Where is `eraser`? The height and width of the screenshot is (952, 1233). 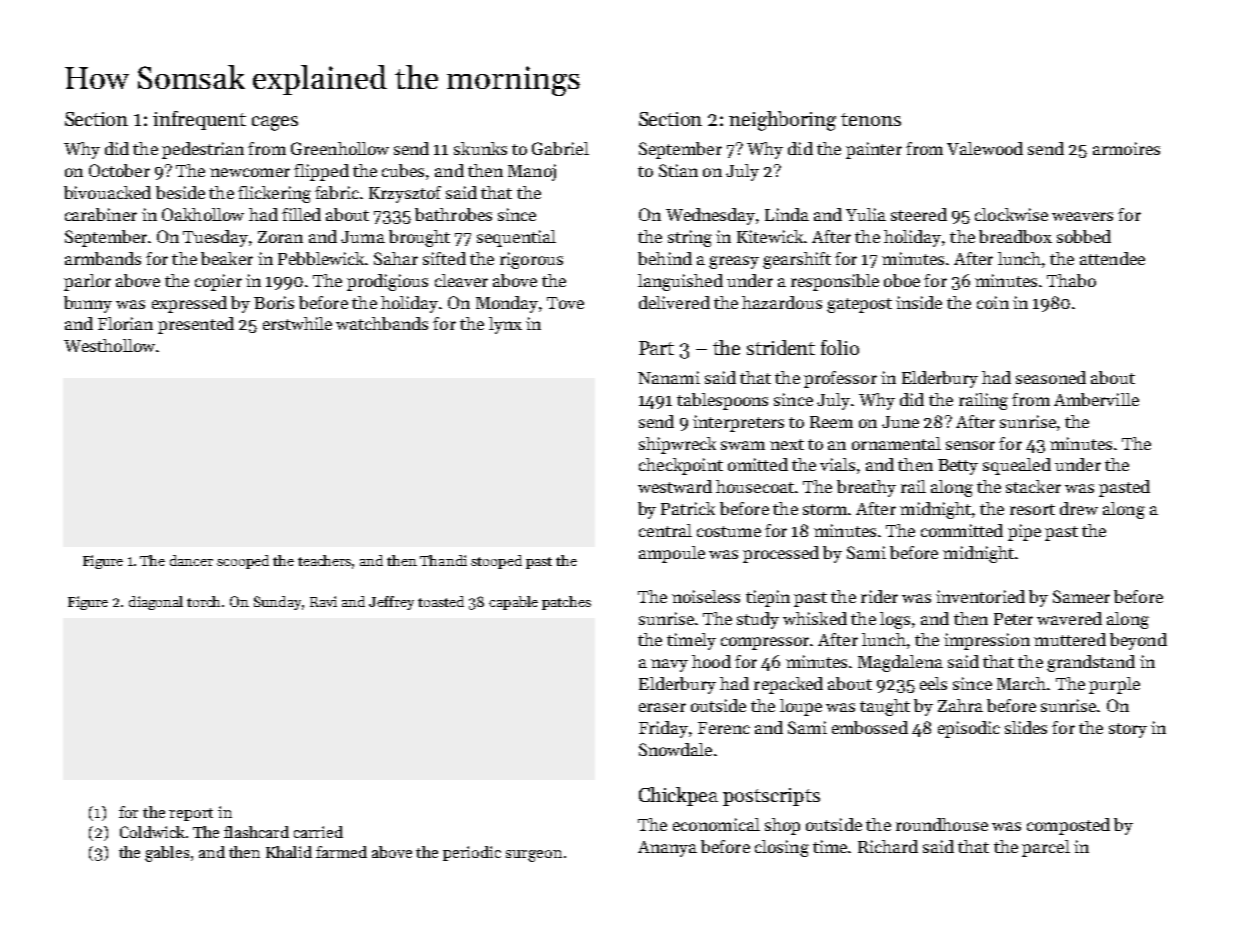 eraser is located at coordinates (662, 707).
